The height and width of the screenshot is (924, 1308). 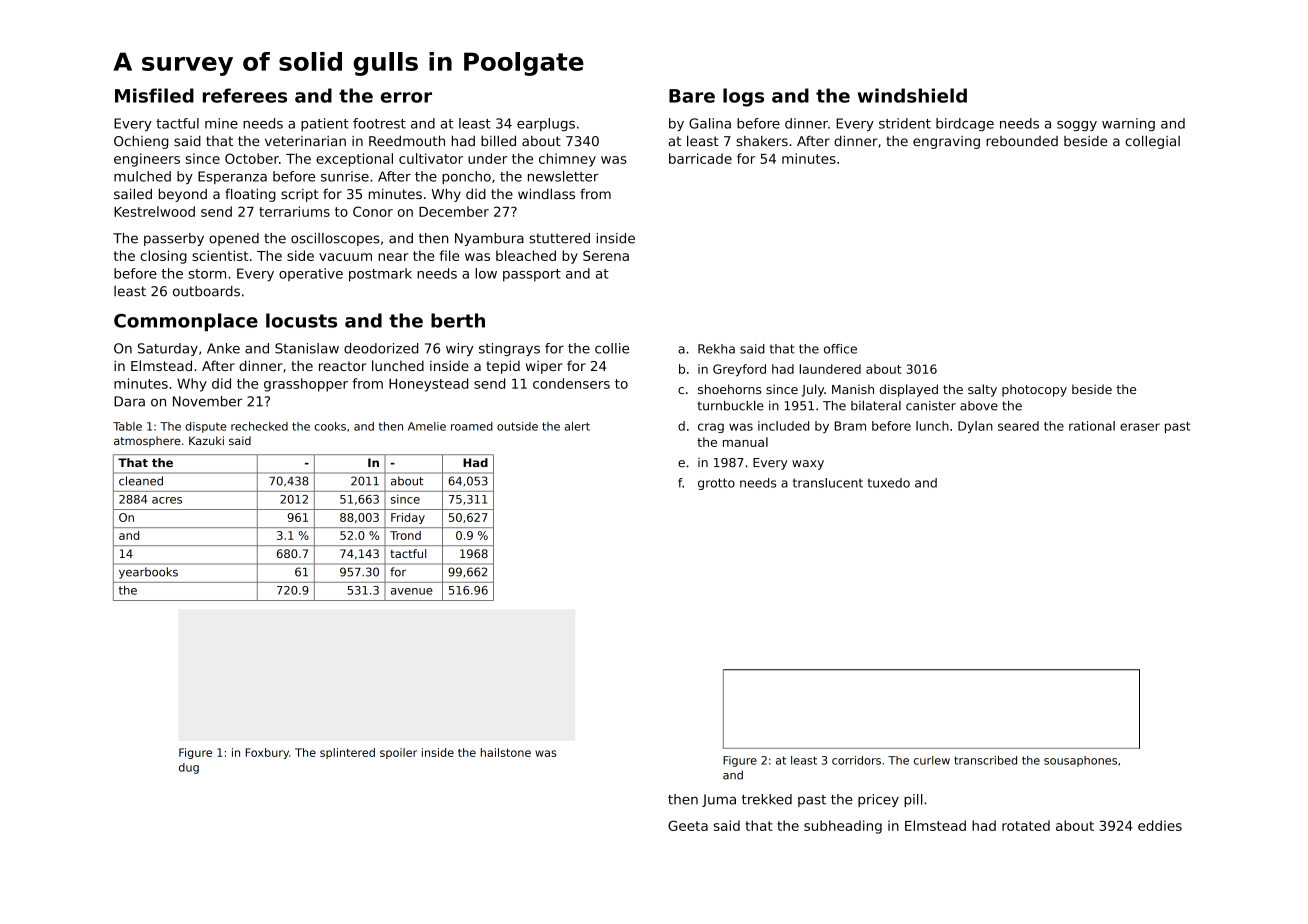 What do you see at coordinates (412, 591) in the screenshot?
I see `avenue` at bounding box center [412, 591].
